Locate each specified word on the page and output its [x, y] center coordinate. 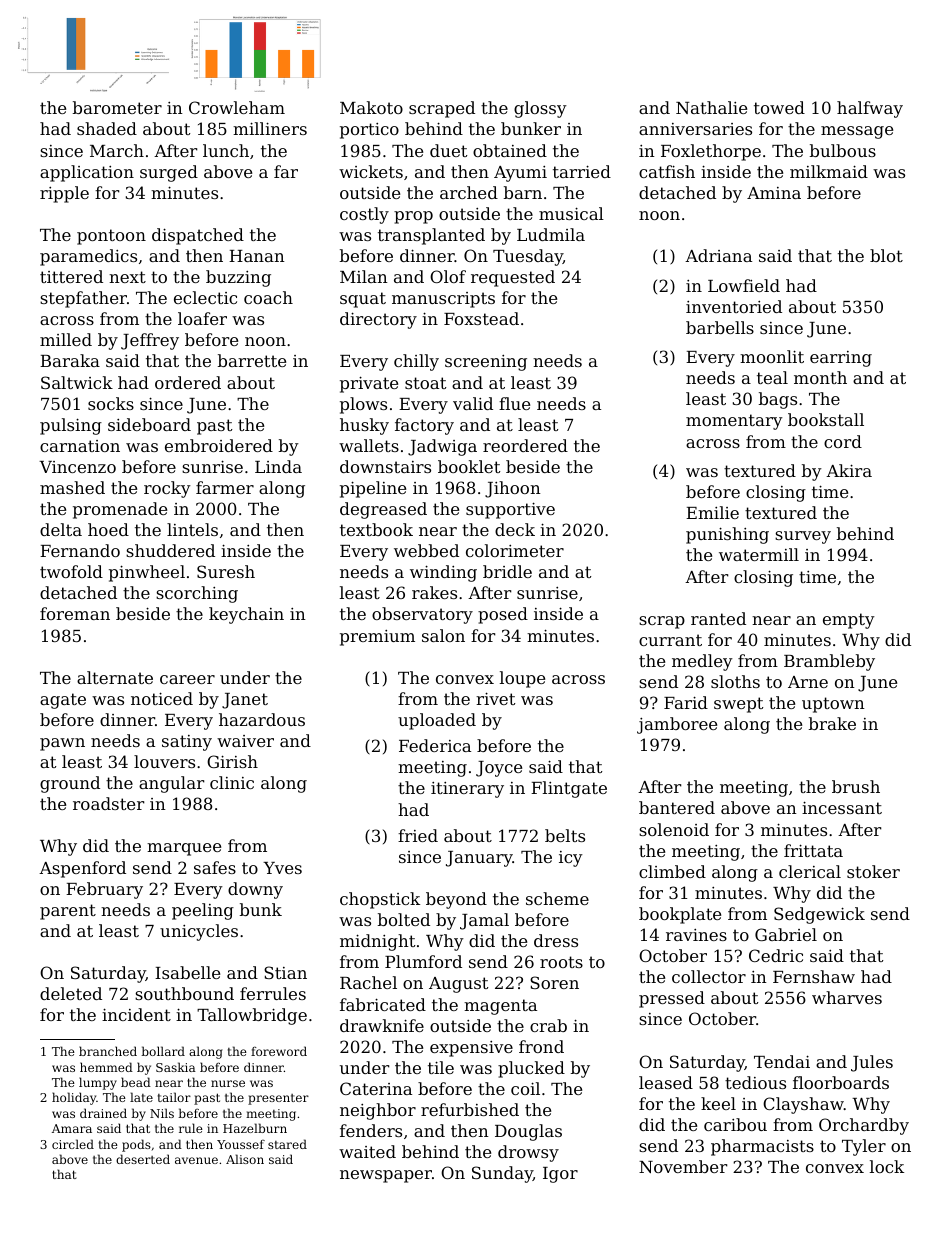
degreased [383, 510]
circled [73, 1144]
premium [377, 638]
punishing [727, 535]
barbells [720, 327]
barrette [252, 360]
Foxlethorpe [711, 152]
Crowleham [237, 107]
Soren [554, 982]
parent [68, 912]
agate [63, 701]
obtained [510, 150]
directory [378, 320]
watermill [759, 554]
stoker [873, 871]
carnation [80, 446]
